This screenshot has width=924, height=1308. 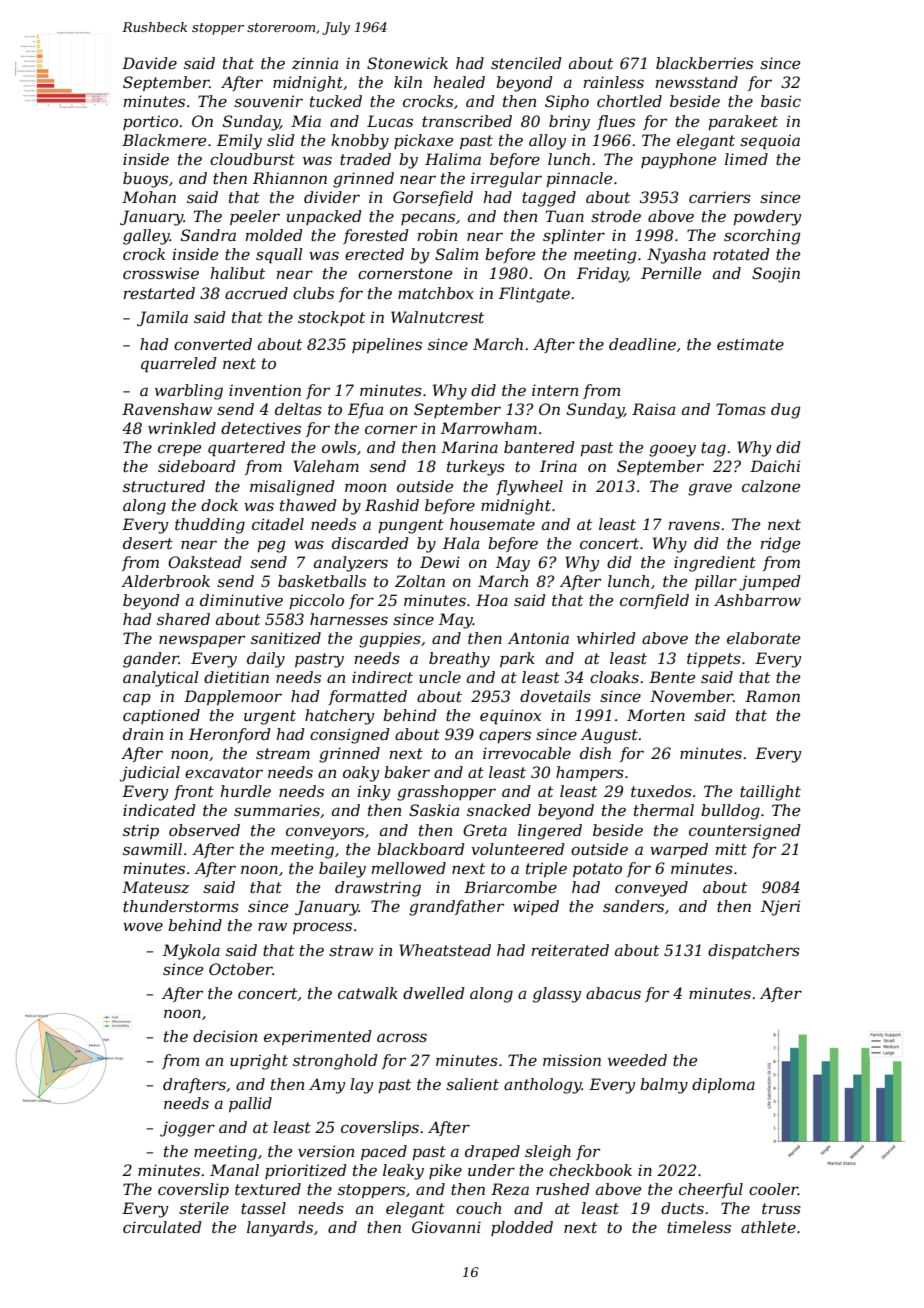 What do you see at coordinates (230, 735) in the screenshot?
I see `Heronford` at bounding box center [230, 735].
